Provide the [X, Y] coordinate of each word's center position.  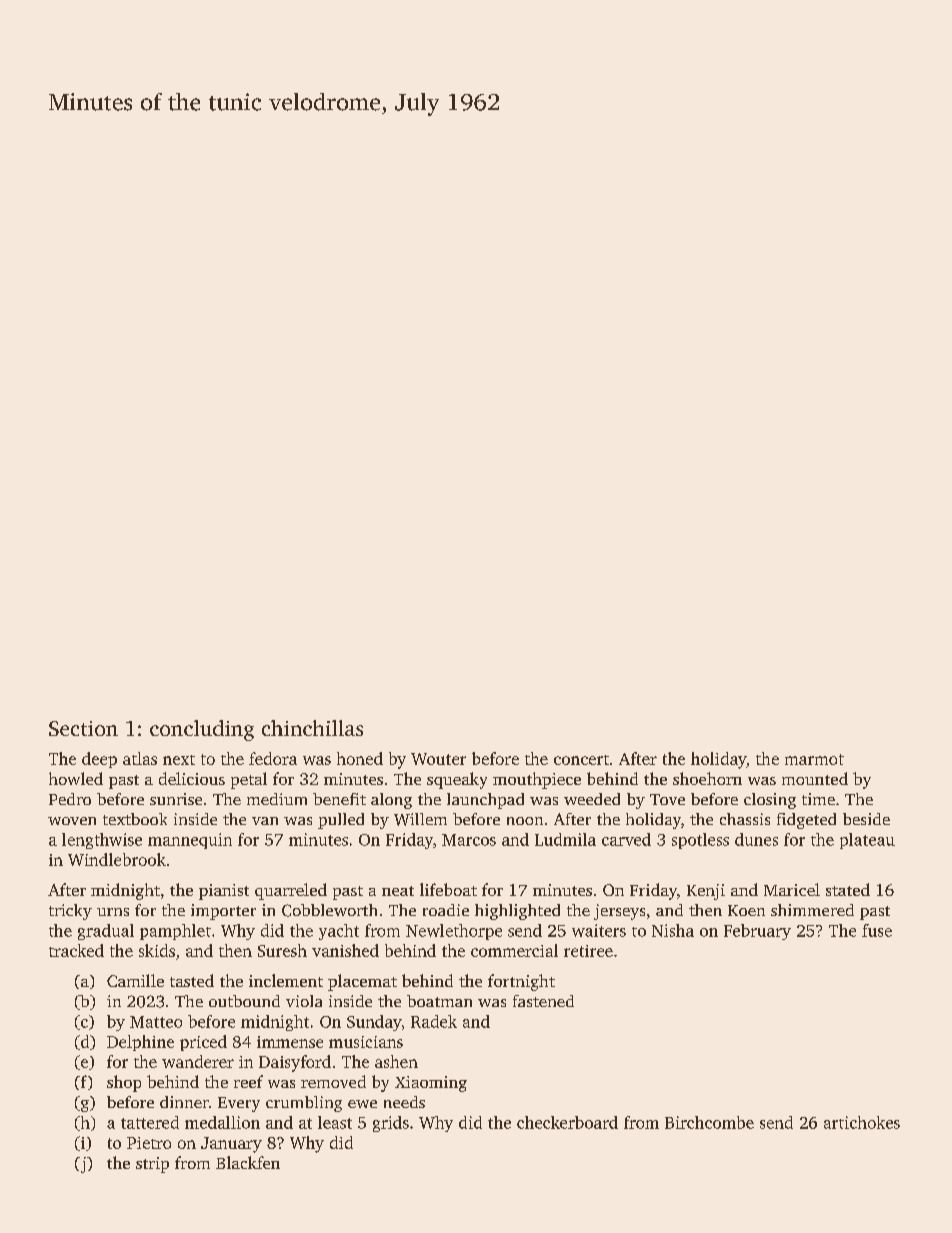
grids [391, 1124]
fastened [543, 1001]
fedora [273, 758]
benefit [339, 799]
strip [152, 1165]
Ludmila [565, 839]
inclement [286, 980]
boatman [439, 1001]
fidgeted [806, 821]
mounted [815, 778]
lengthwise [102, 841]
